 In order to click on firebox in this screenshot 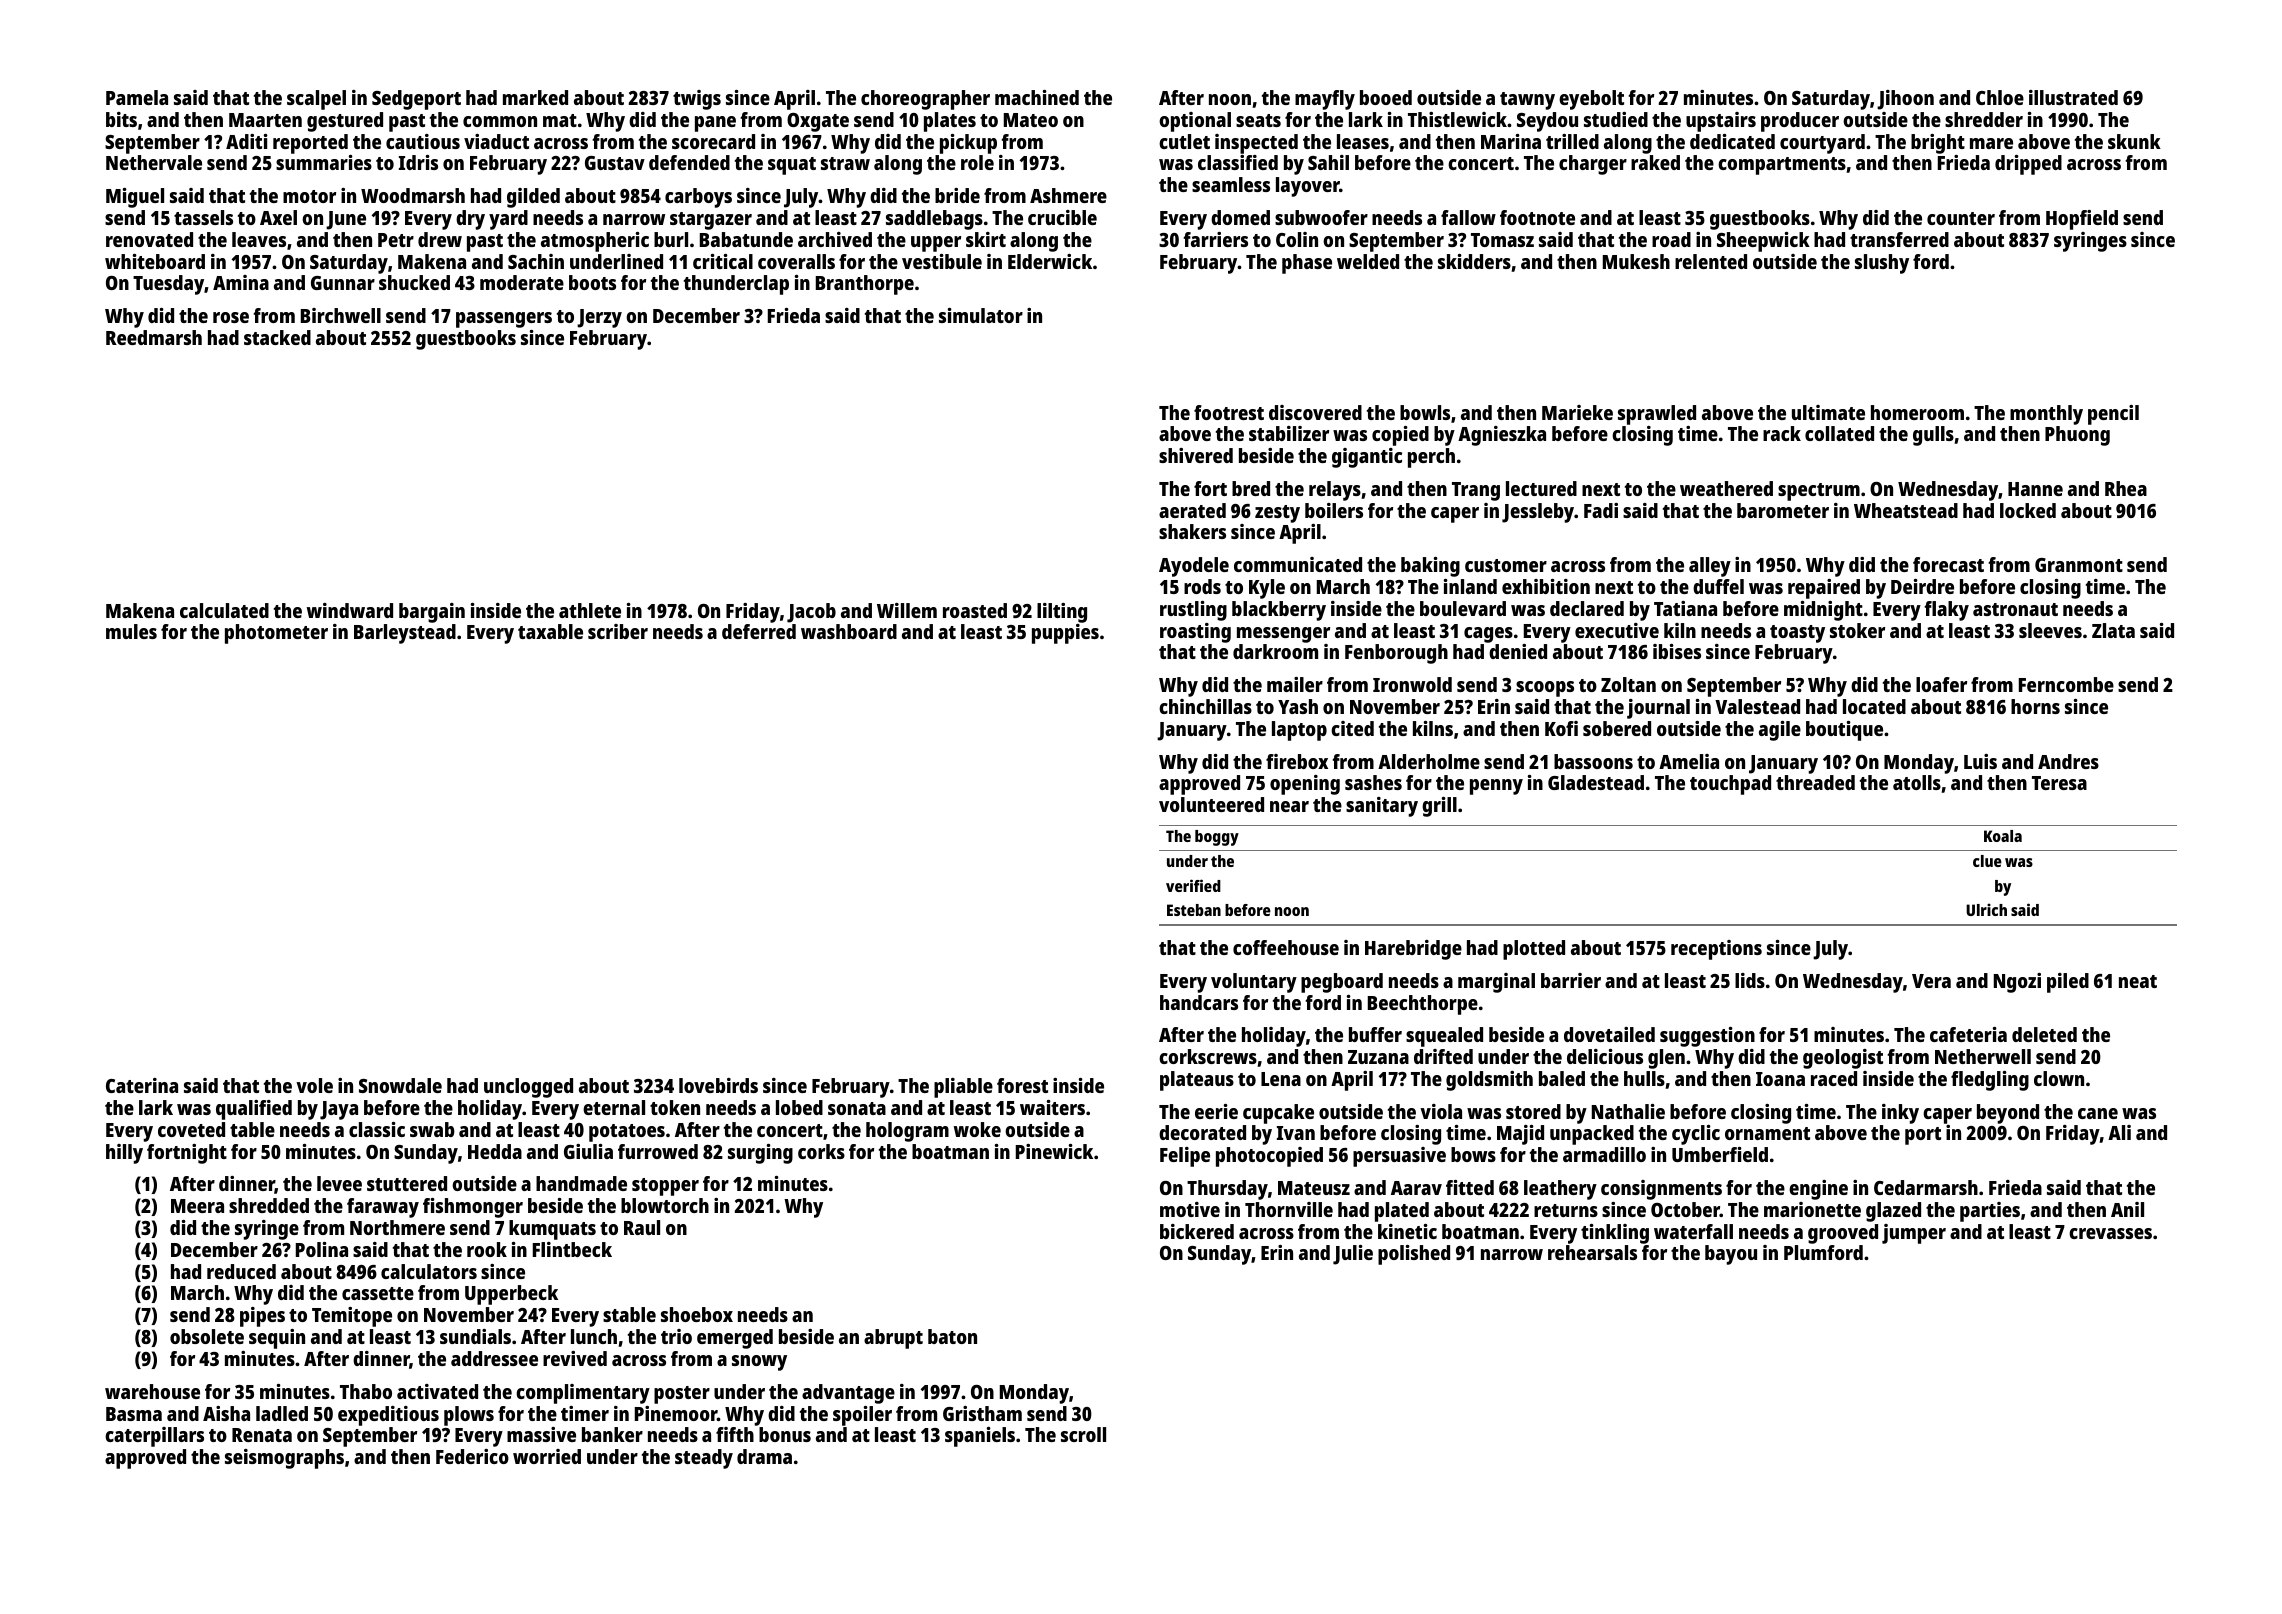, I will do `click(1297, 761)`.
